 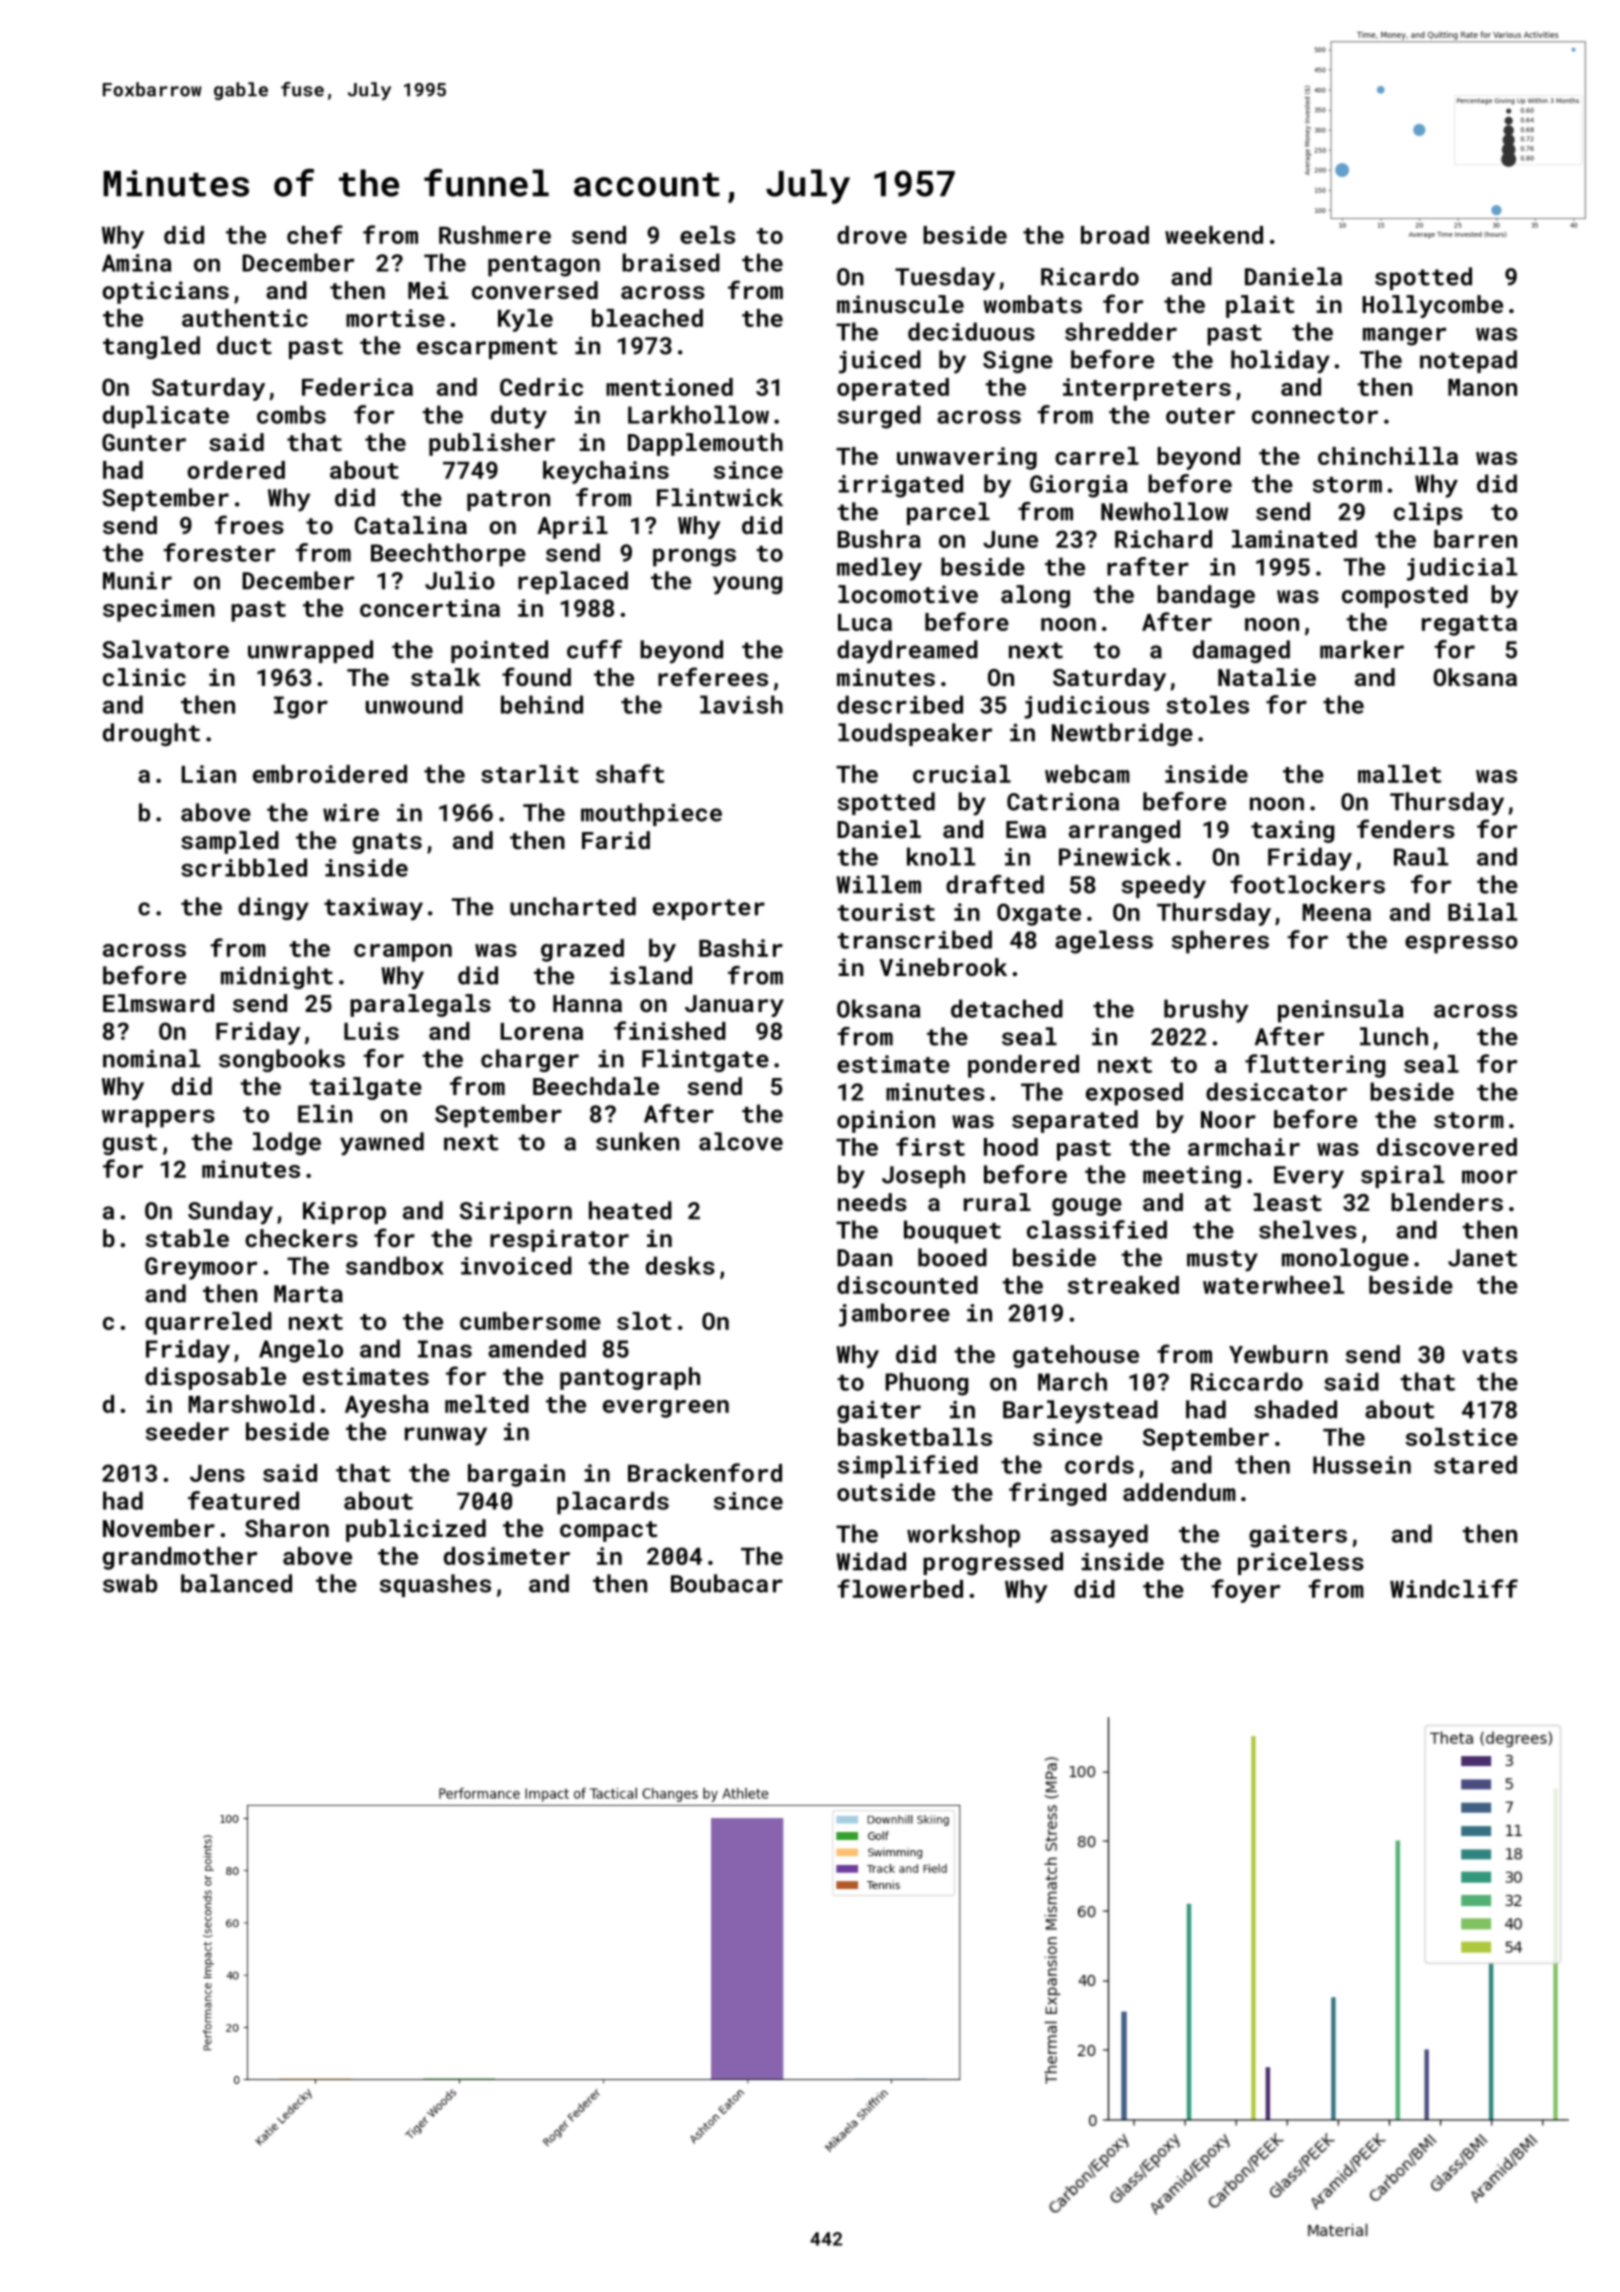 I want to click on balanced, so click(x=236, y=1583).
